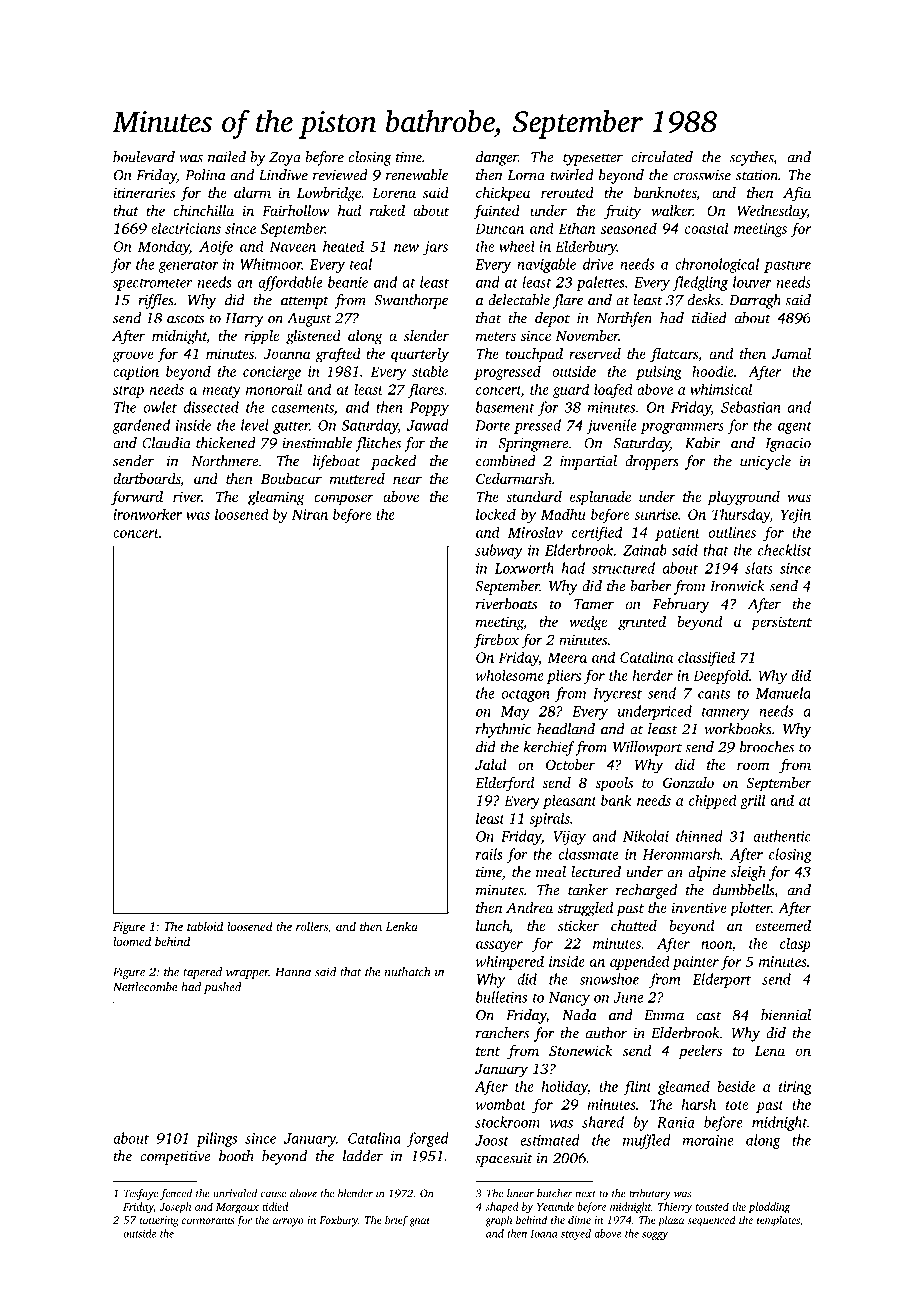  What do you see at coordinates (402, 926) in the page?
I see `Lenka` at bounding box center [402, 926].
